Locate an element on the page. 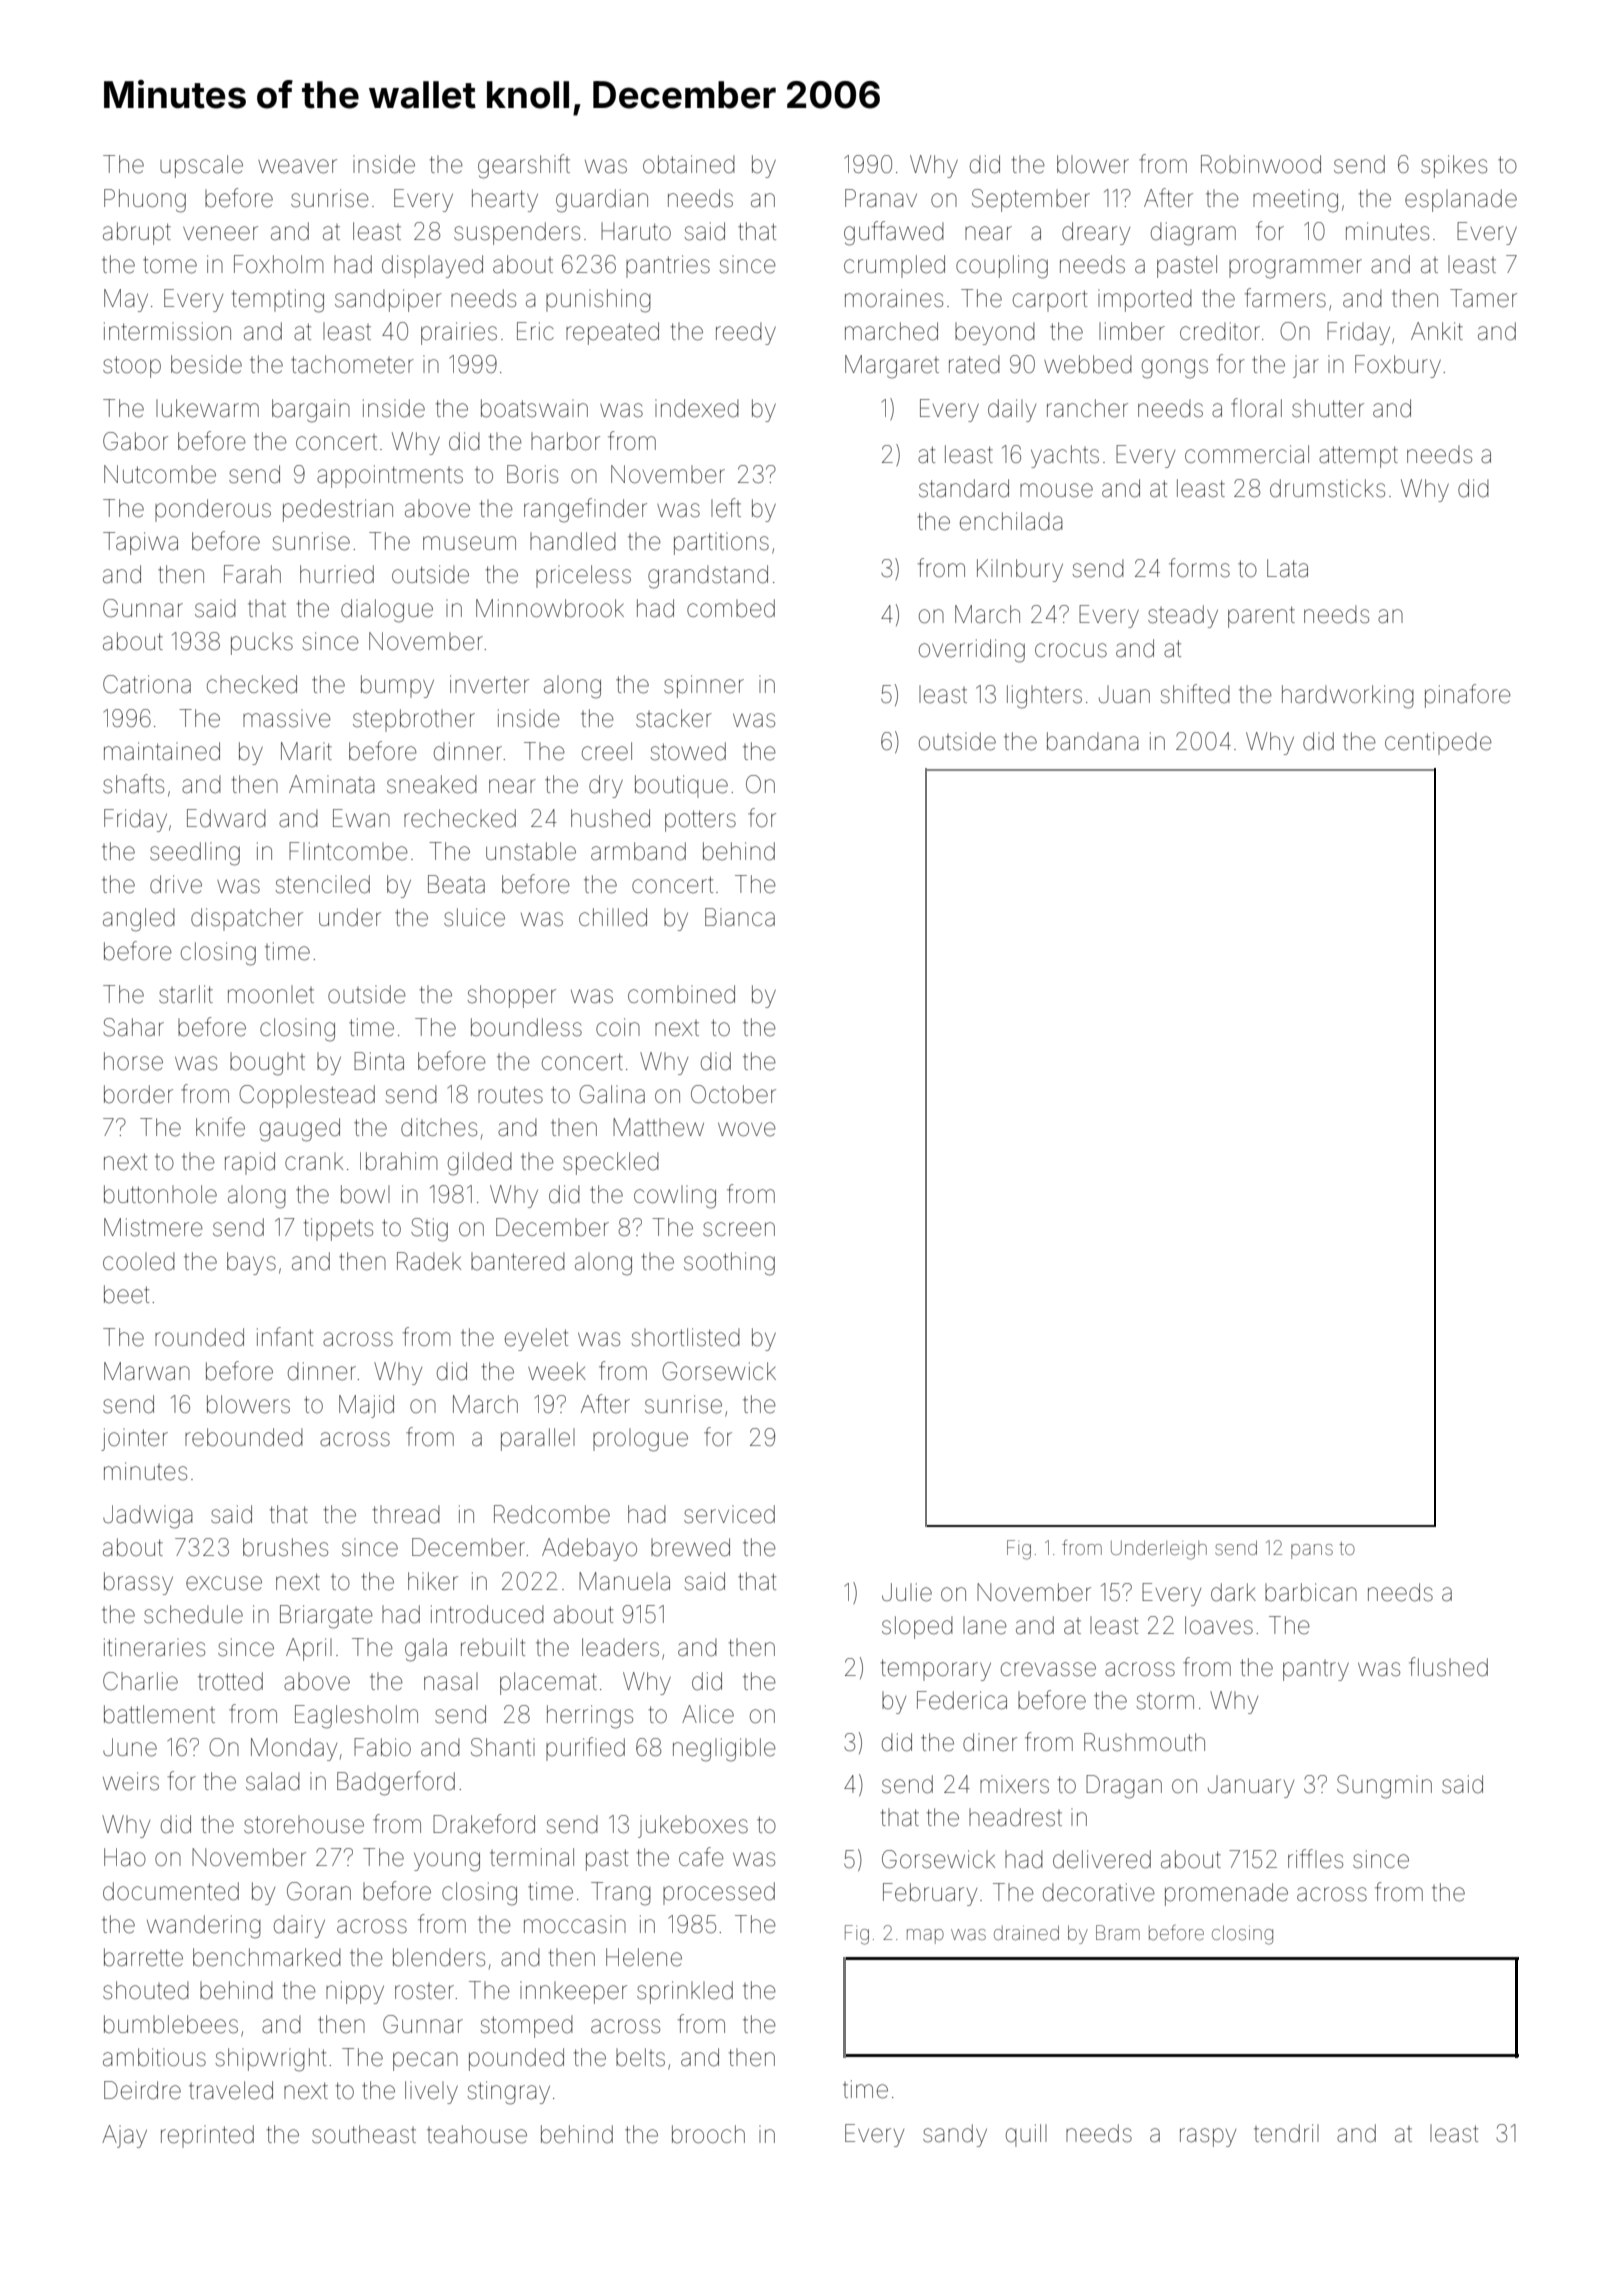  left is located at coordinates (726, 508).
